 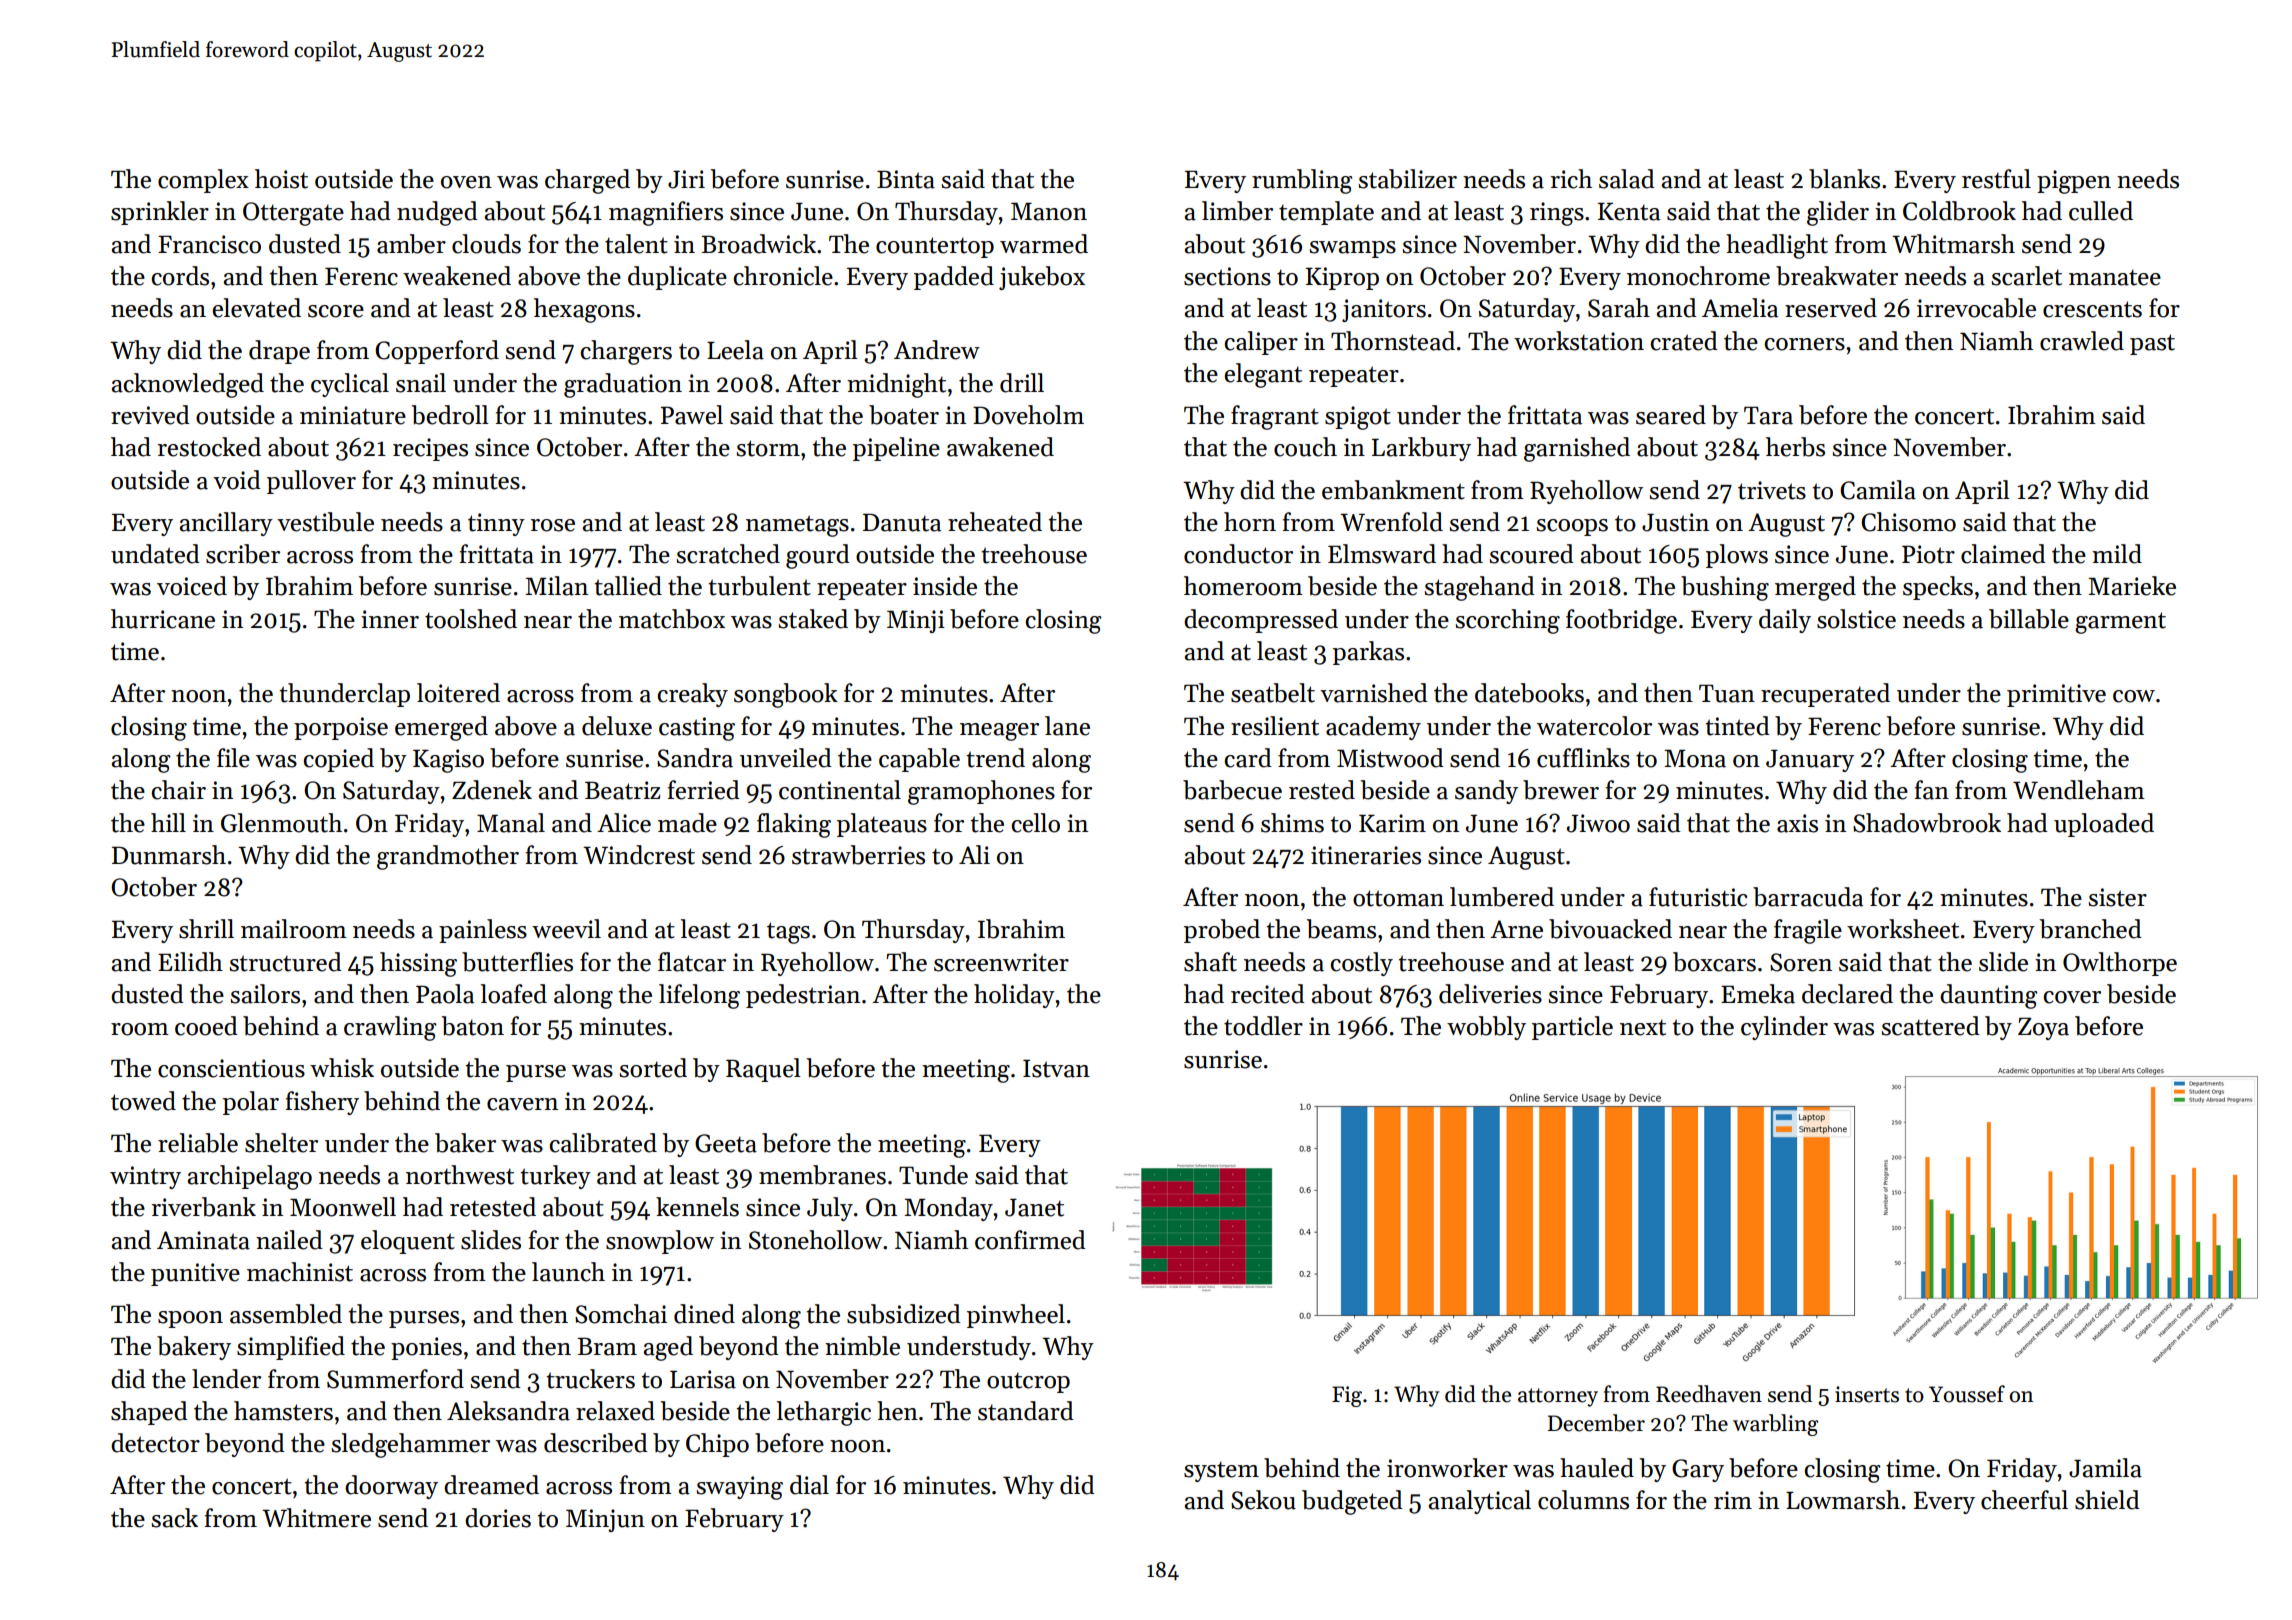 What do you see at coordinates (906, 179) in the screenshot?
I see `Binta` at bounding box center [906, 179].
